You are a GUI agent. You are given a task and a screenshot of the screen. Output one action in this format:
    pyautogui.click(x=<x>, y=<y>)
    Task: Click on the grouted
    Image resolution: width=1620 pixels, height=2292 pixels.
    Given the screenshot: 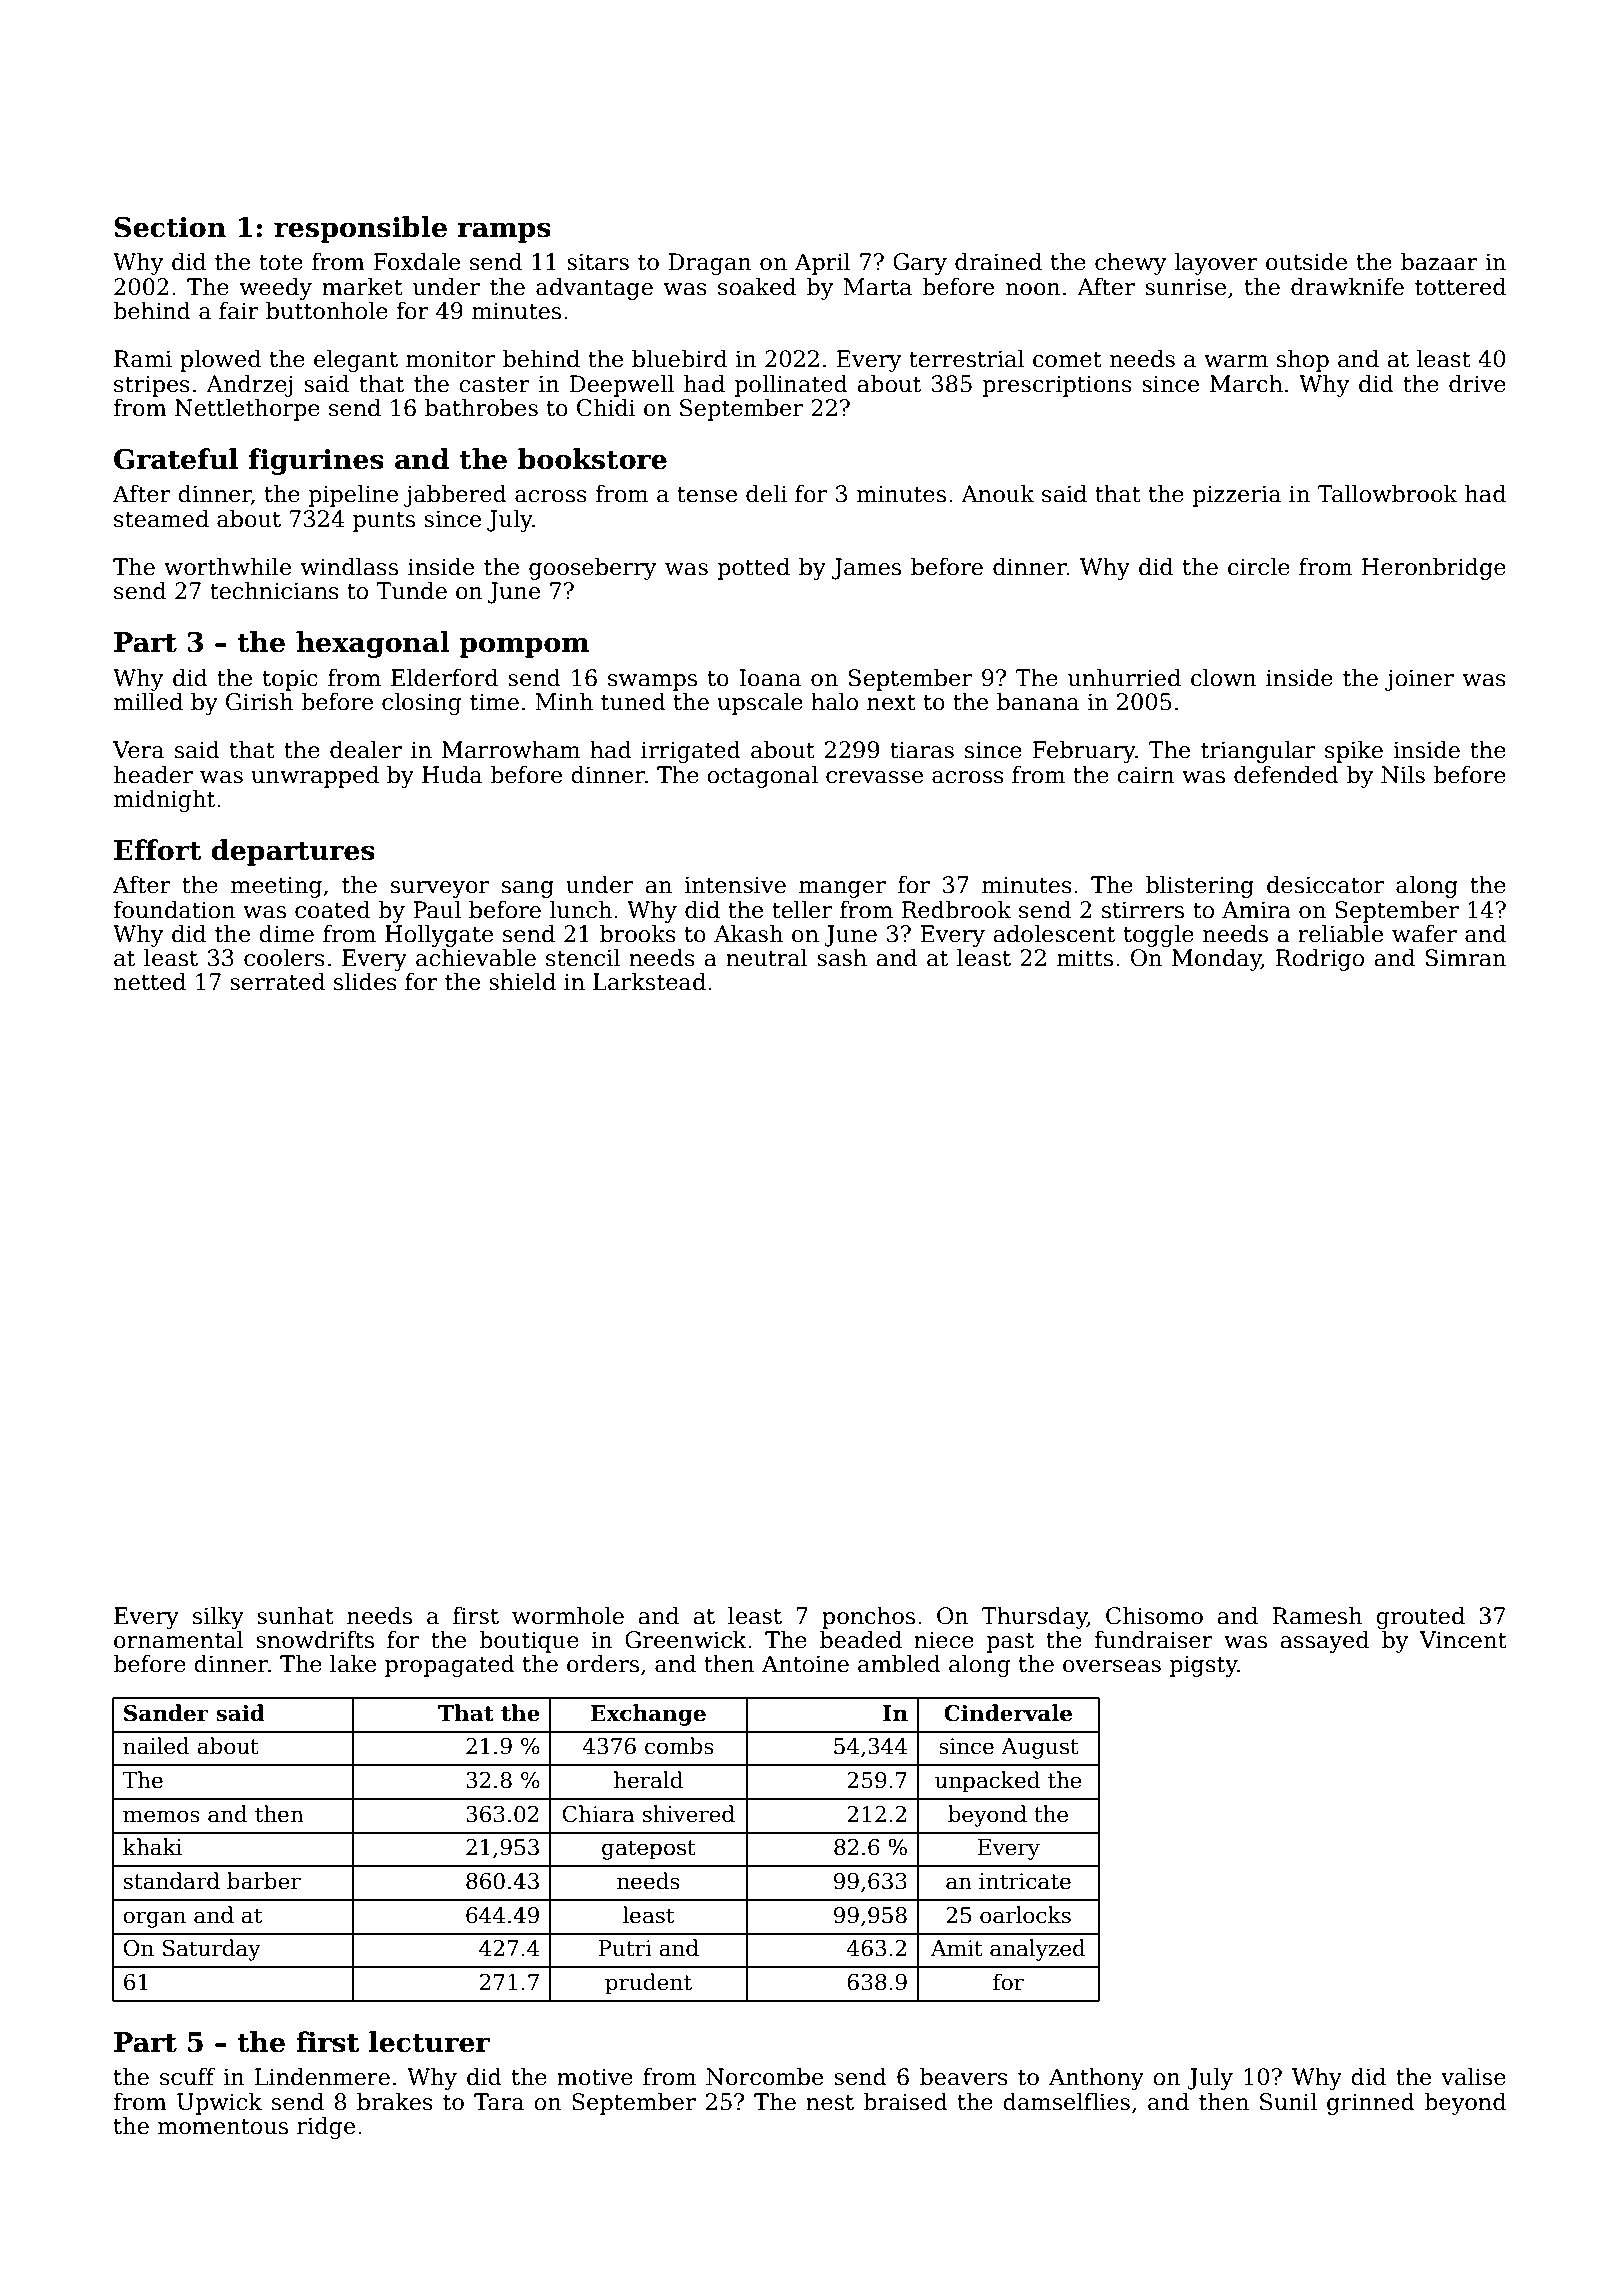 What is the action you would take?
    pyautogui.click(x=1420, y=1618)
